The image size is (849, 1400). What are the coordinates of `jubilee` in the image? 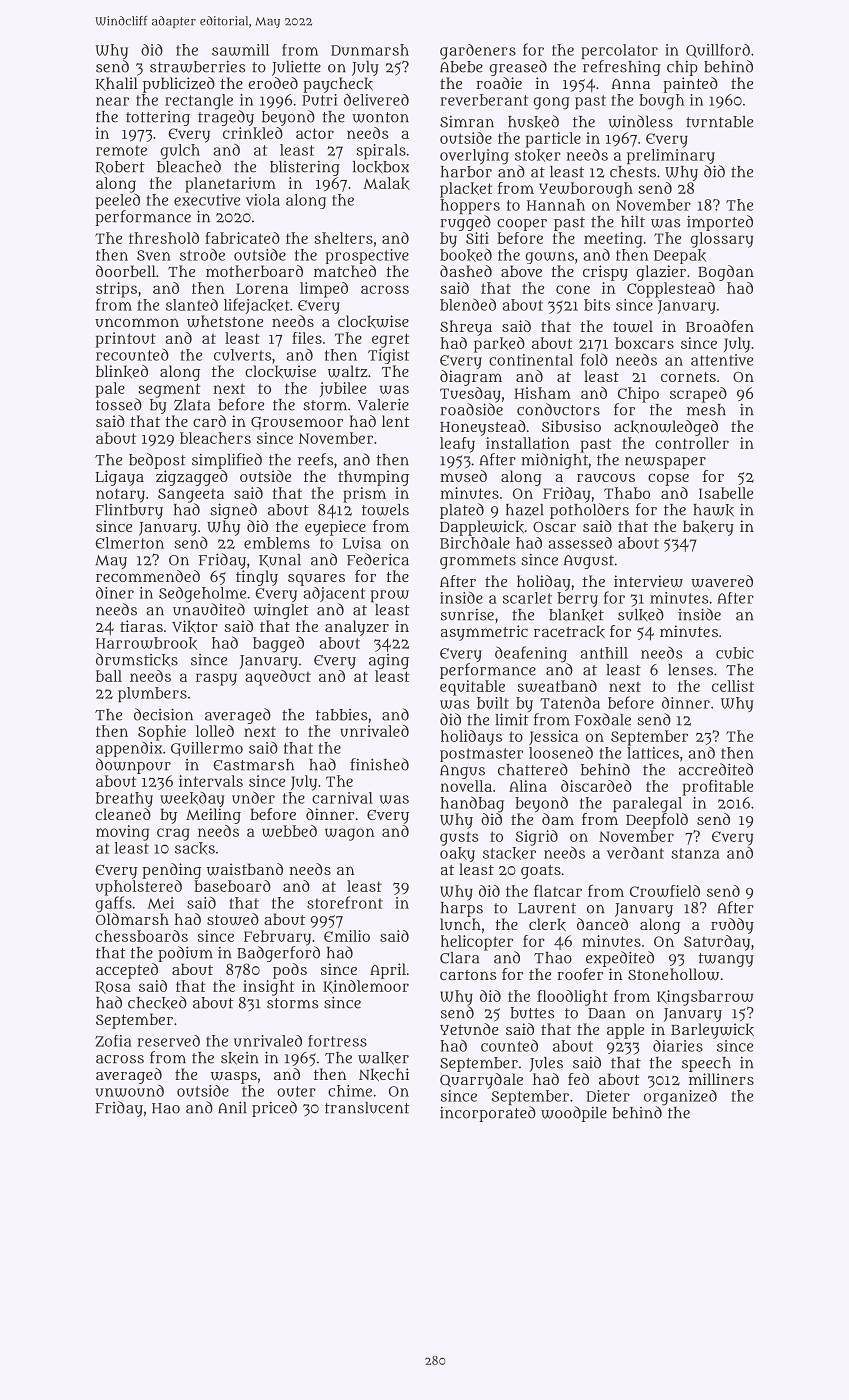 It's located at (343, 389).
